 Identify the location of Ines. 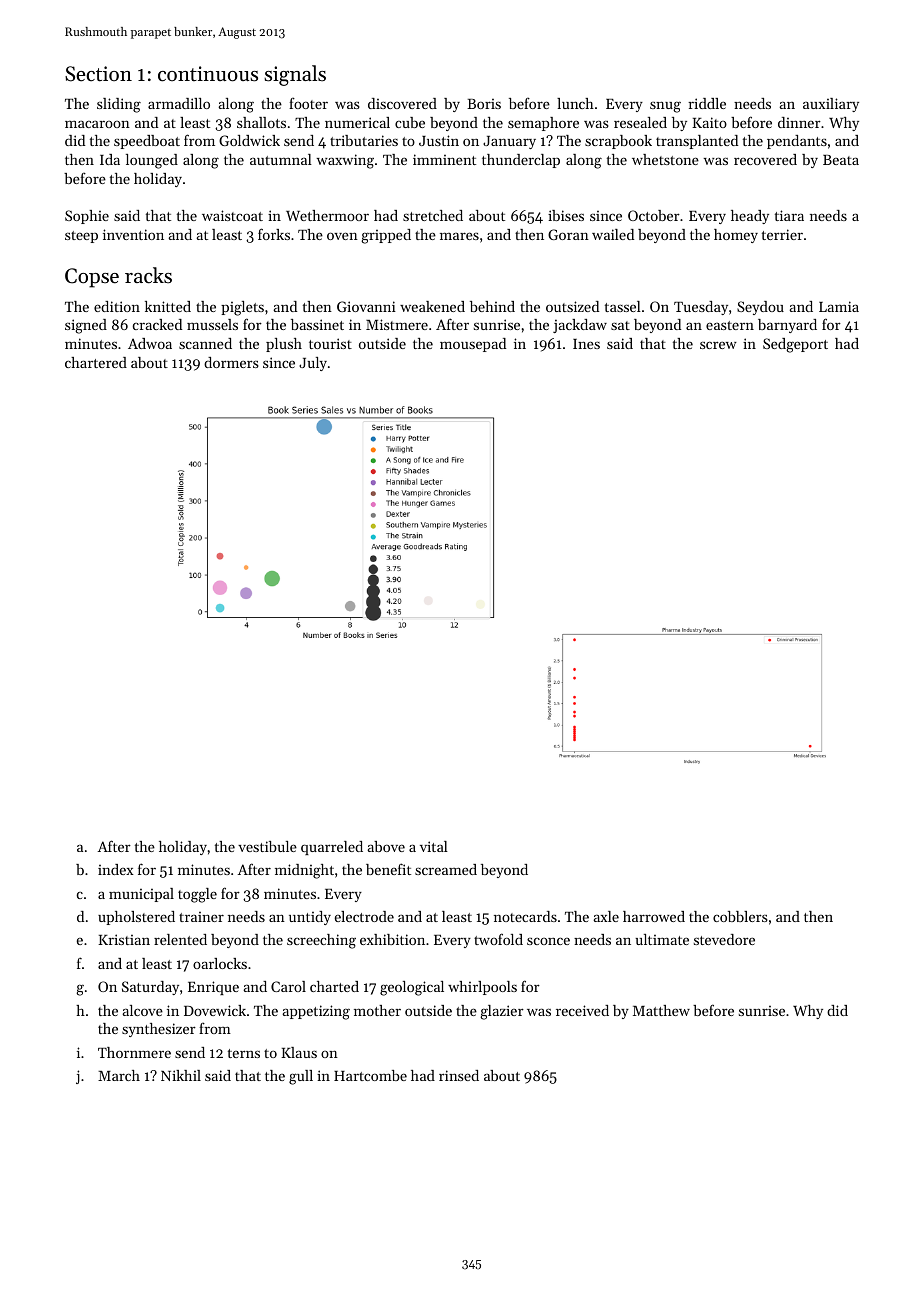
(586, 344).
